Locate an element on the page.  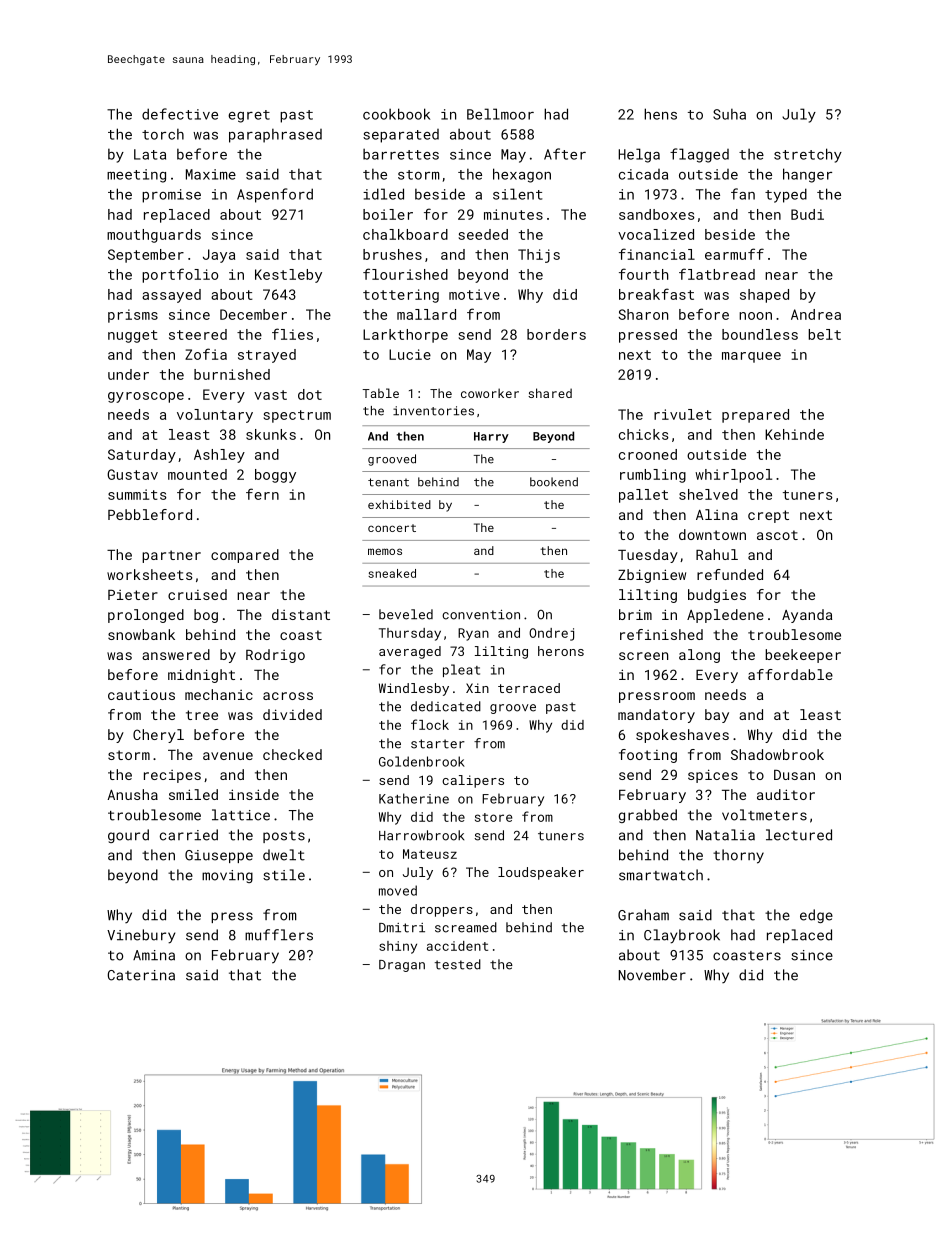
coworker is located at coordinates (490, 393).
